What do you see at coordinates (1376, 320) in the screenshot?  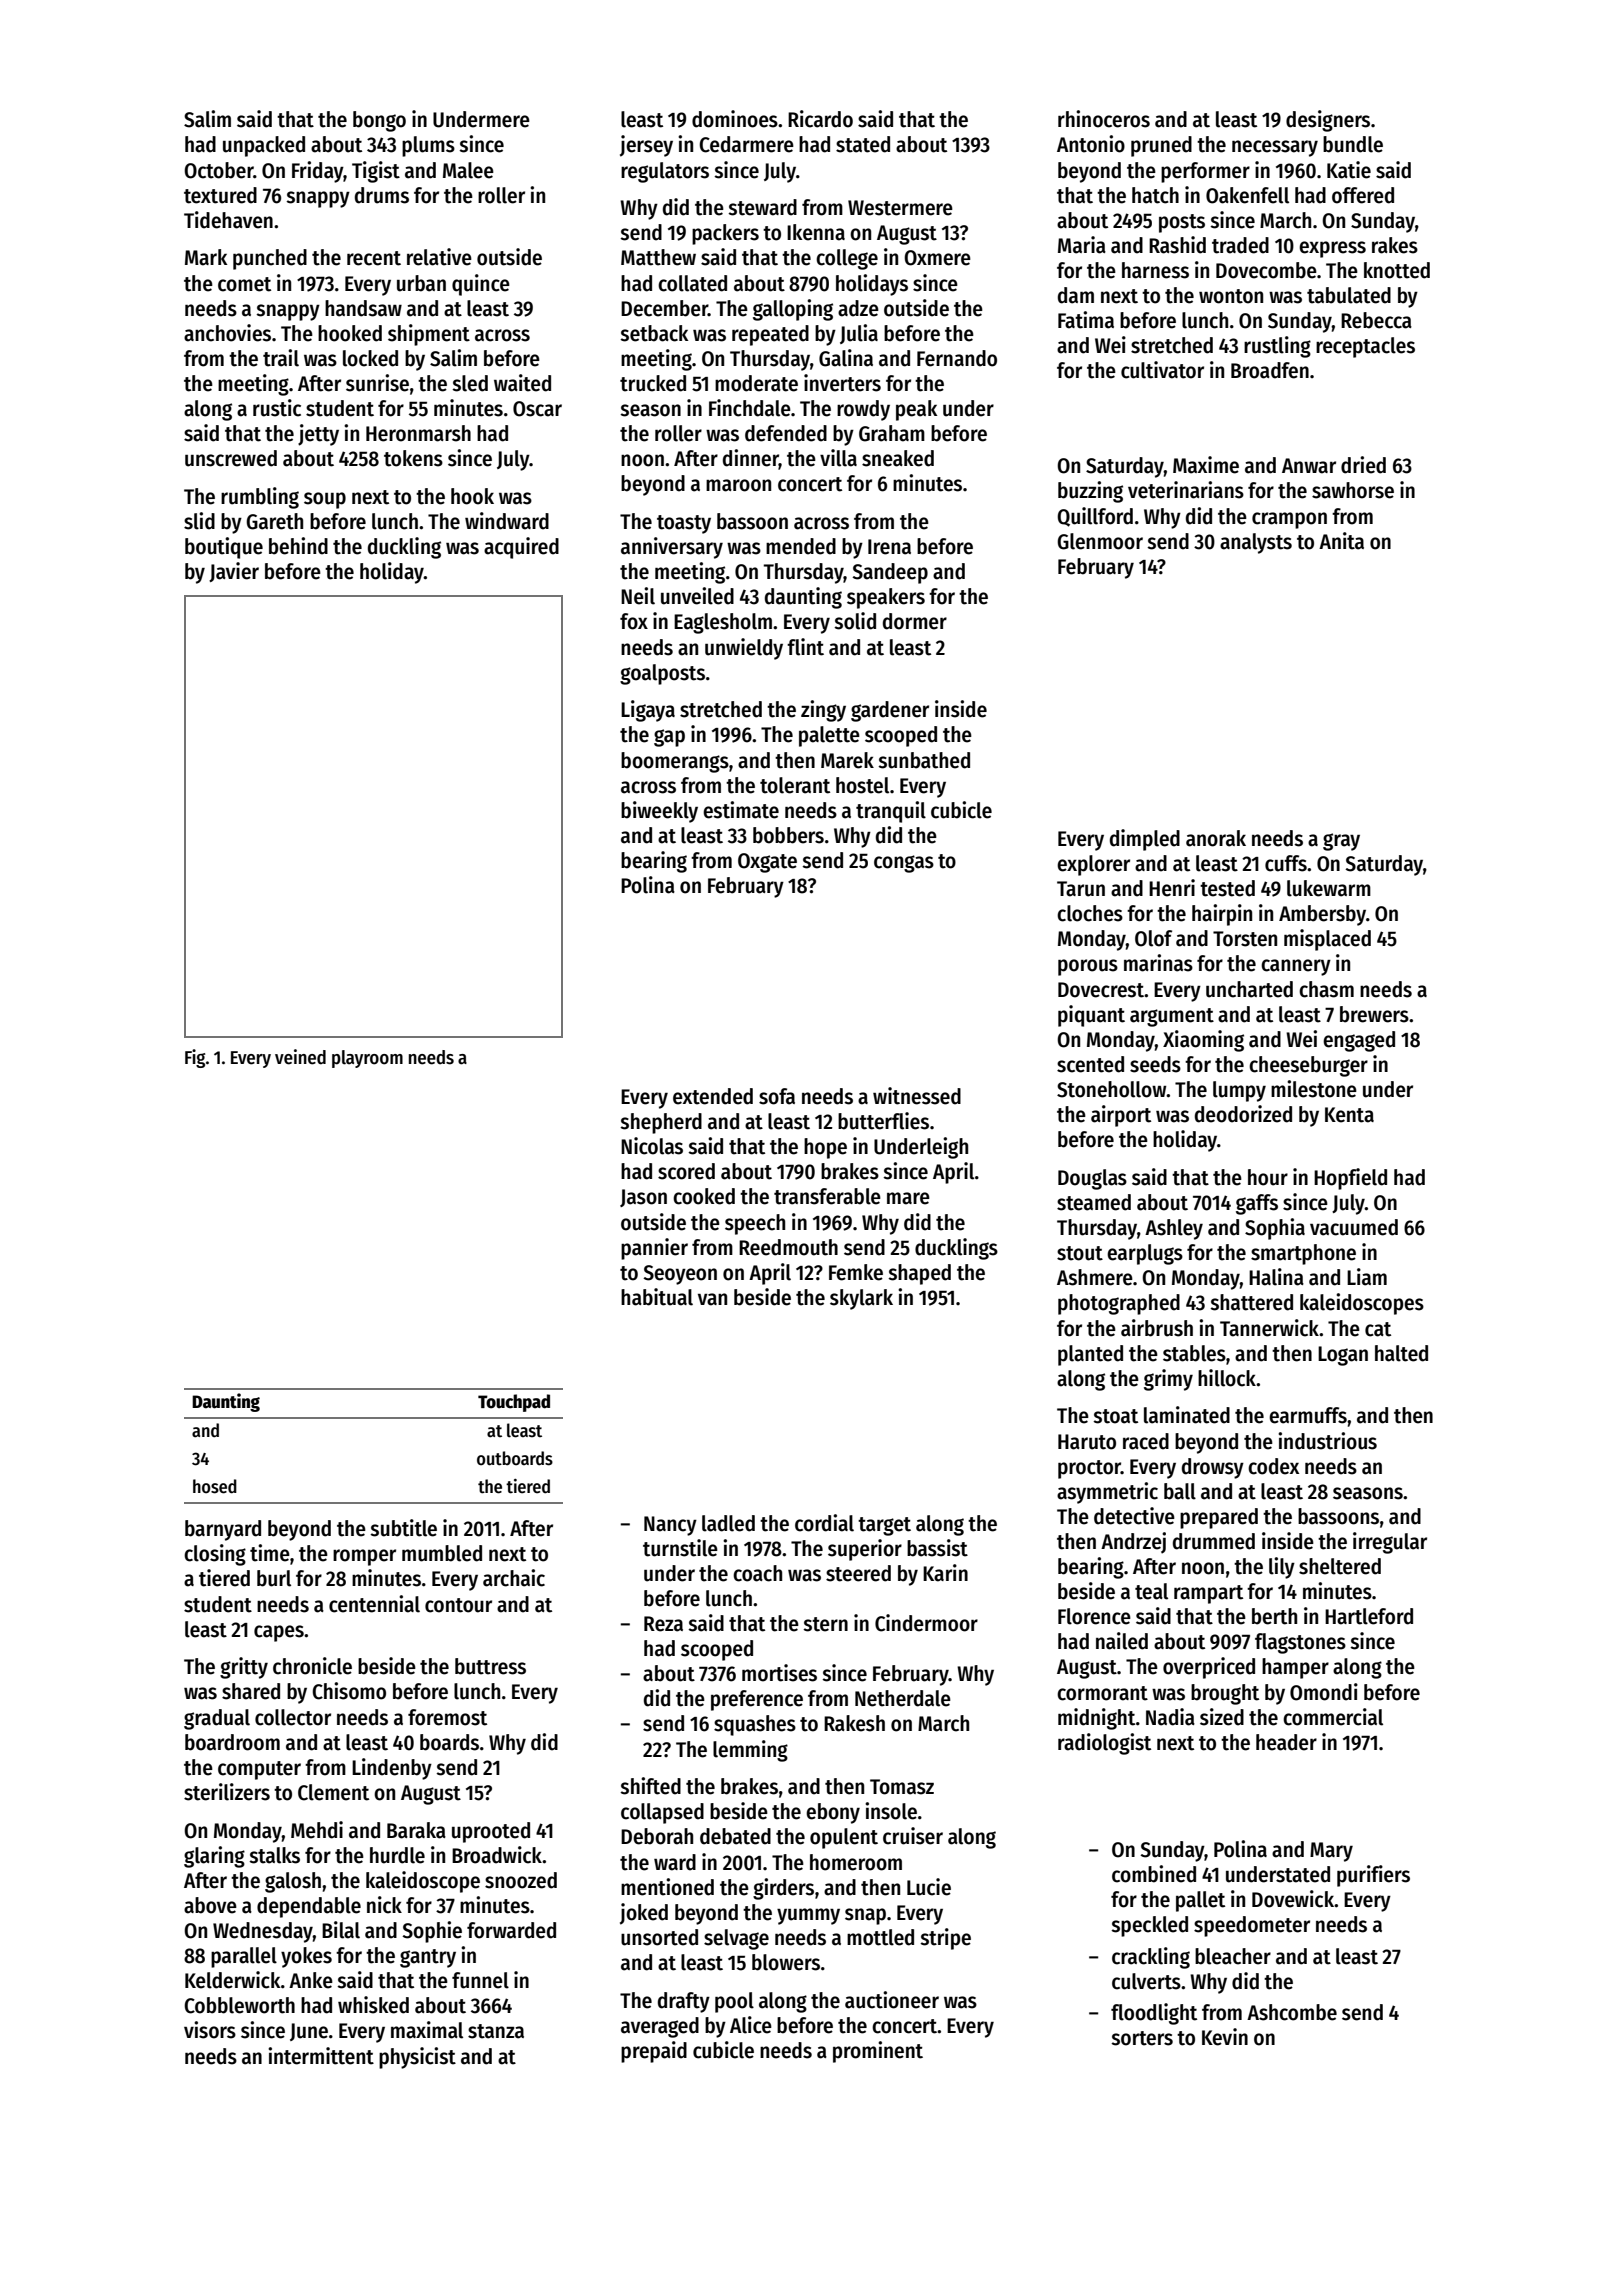 I see `Rebecca` at bounding box center [1376, 320].
